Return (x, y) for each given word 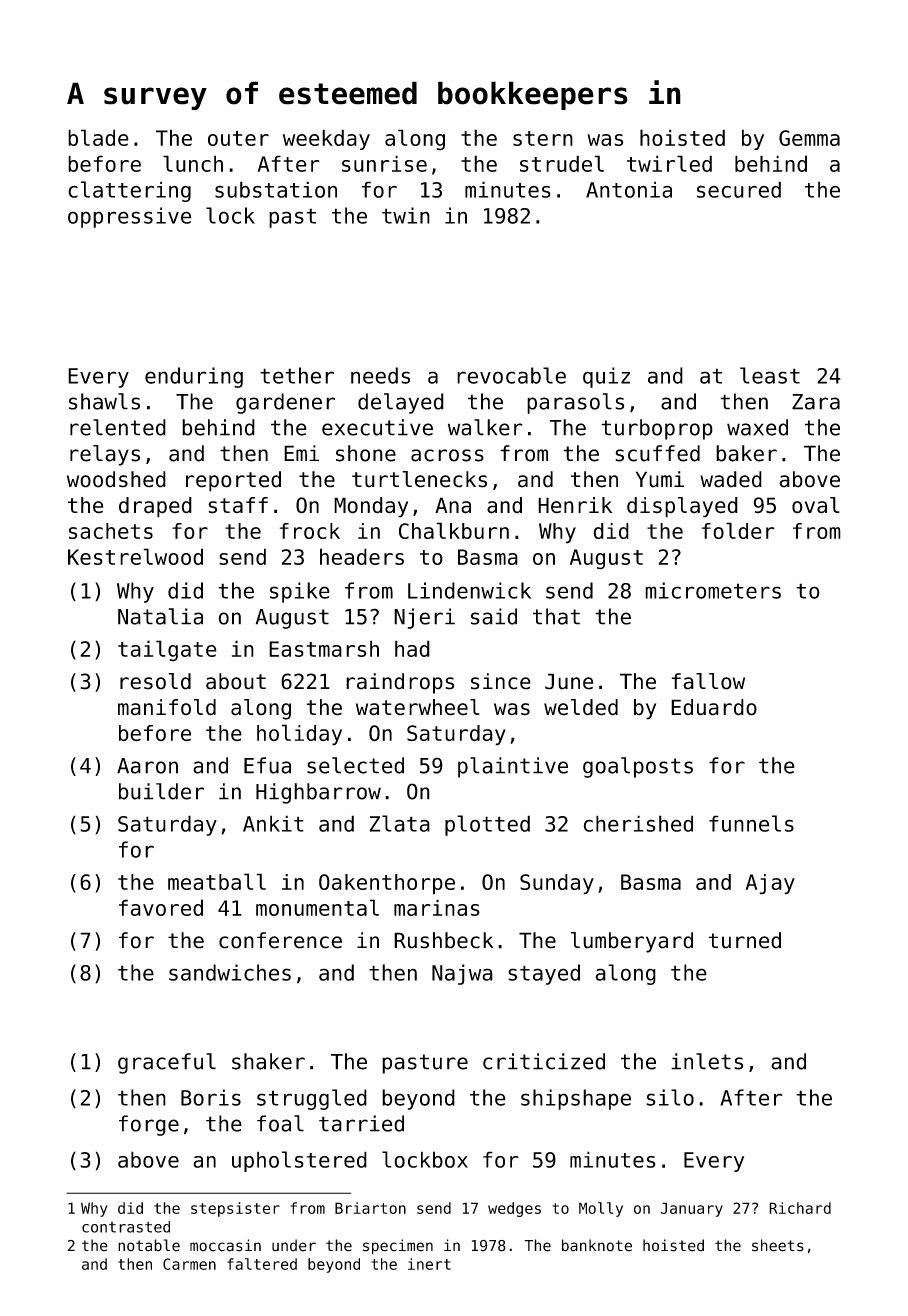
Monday (371, 507)
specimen (398, 1247)
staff (238, 505)
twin (406, 215)
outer (238, 138)
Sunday (557, 884)
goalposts (638, 767)
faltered (262, 1264)
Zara (816, 402)
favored (161, 907)
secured (739, 189)
